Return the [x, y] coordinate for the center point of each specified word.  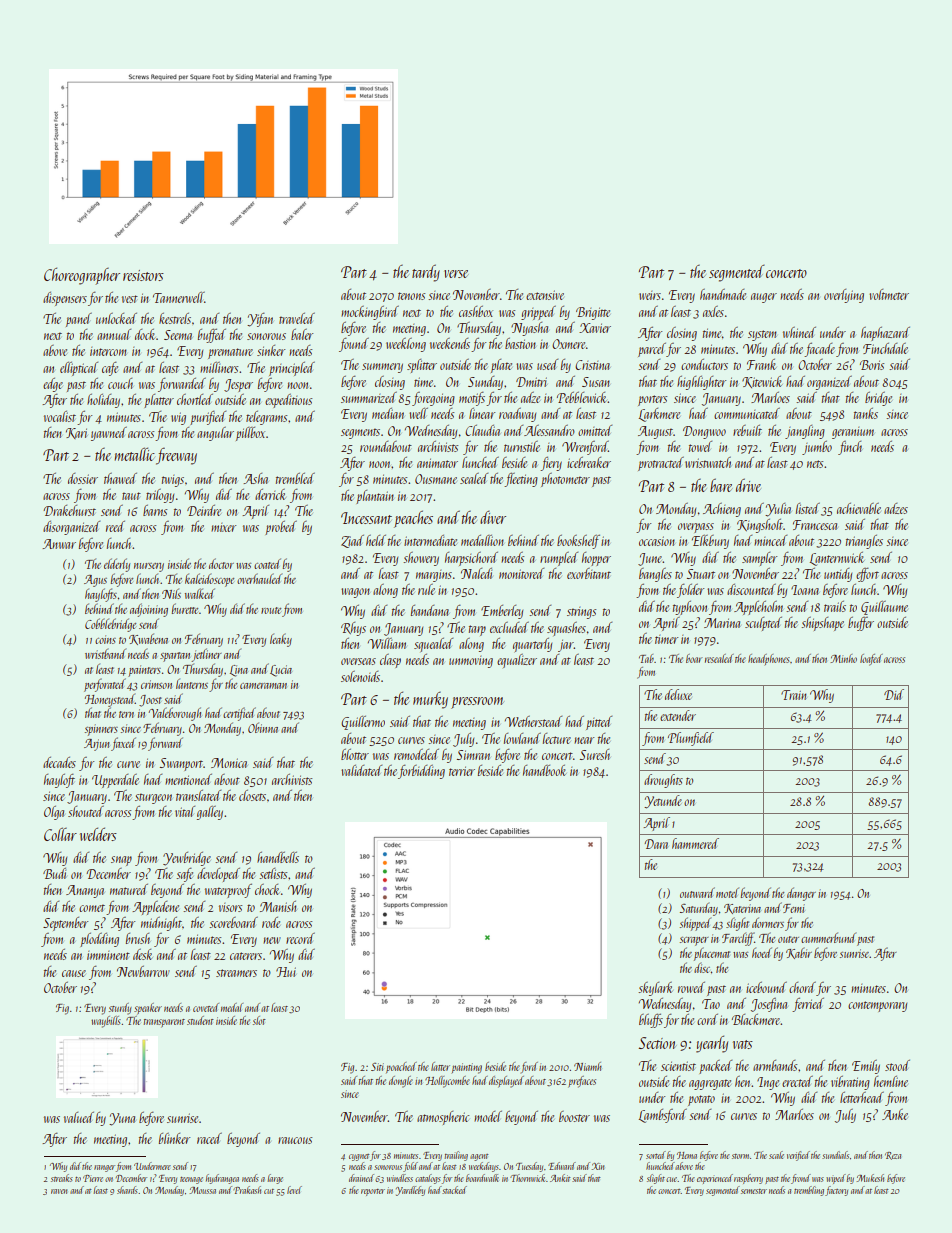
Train [793, 695]
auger [764, 298]
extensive [545, 295]
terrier [462, 771]
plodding [99, 940]
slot [259, 1020]
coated [267, 563]
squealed [433, 645]
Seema [178, 335]
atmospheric [443, 1118]
